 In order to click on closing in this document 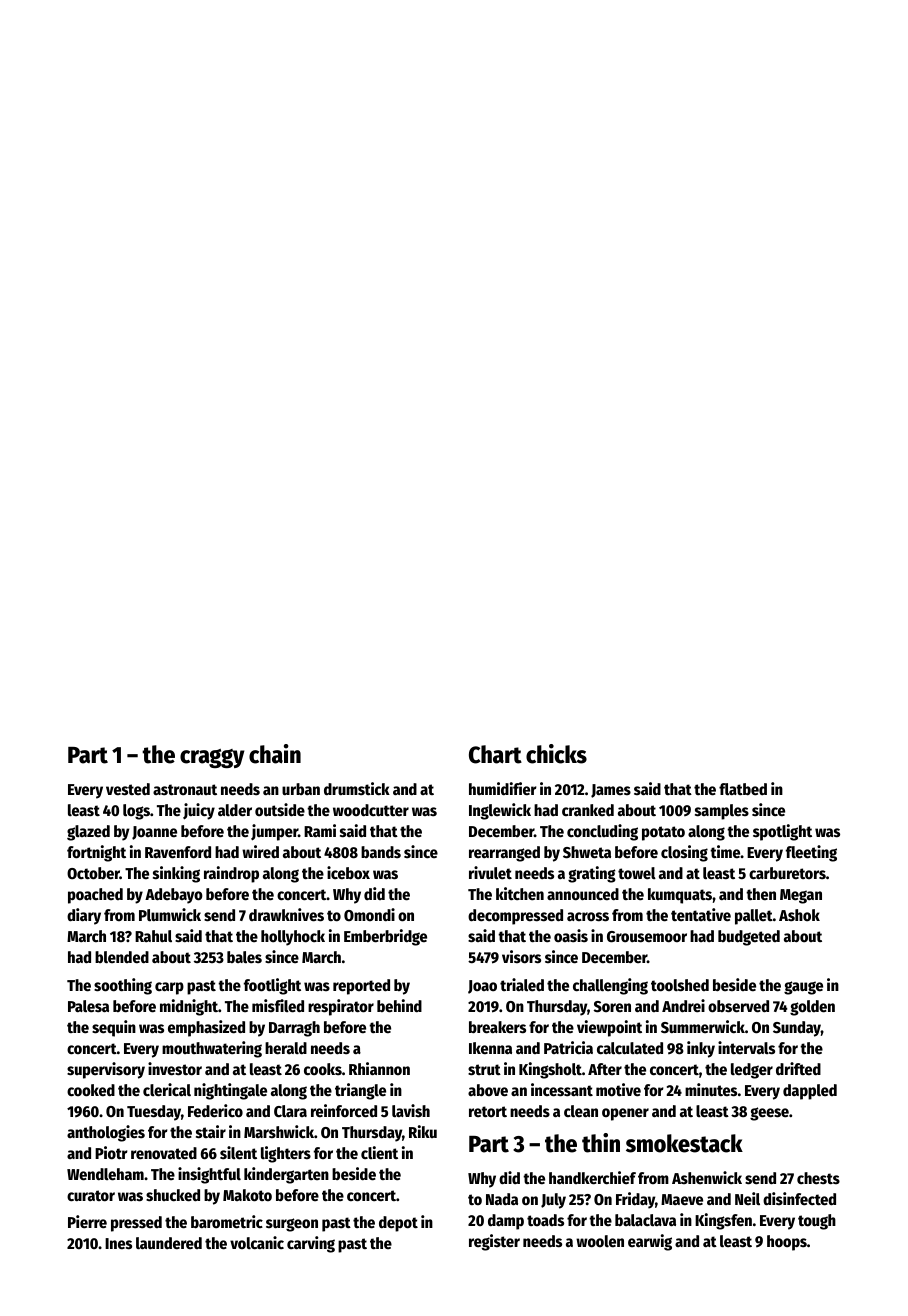, I will do `click(684, 853)`.
